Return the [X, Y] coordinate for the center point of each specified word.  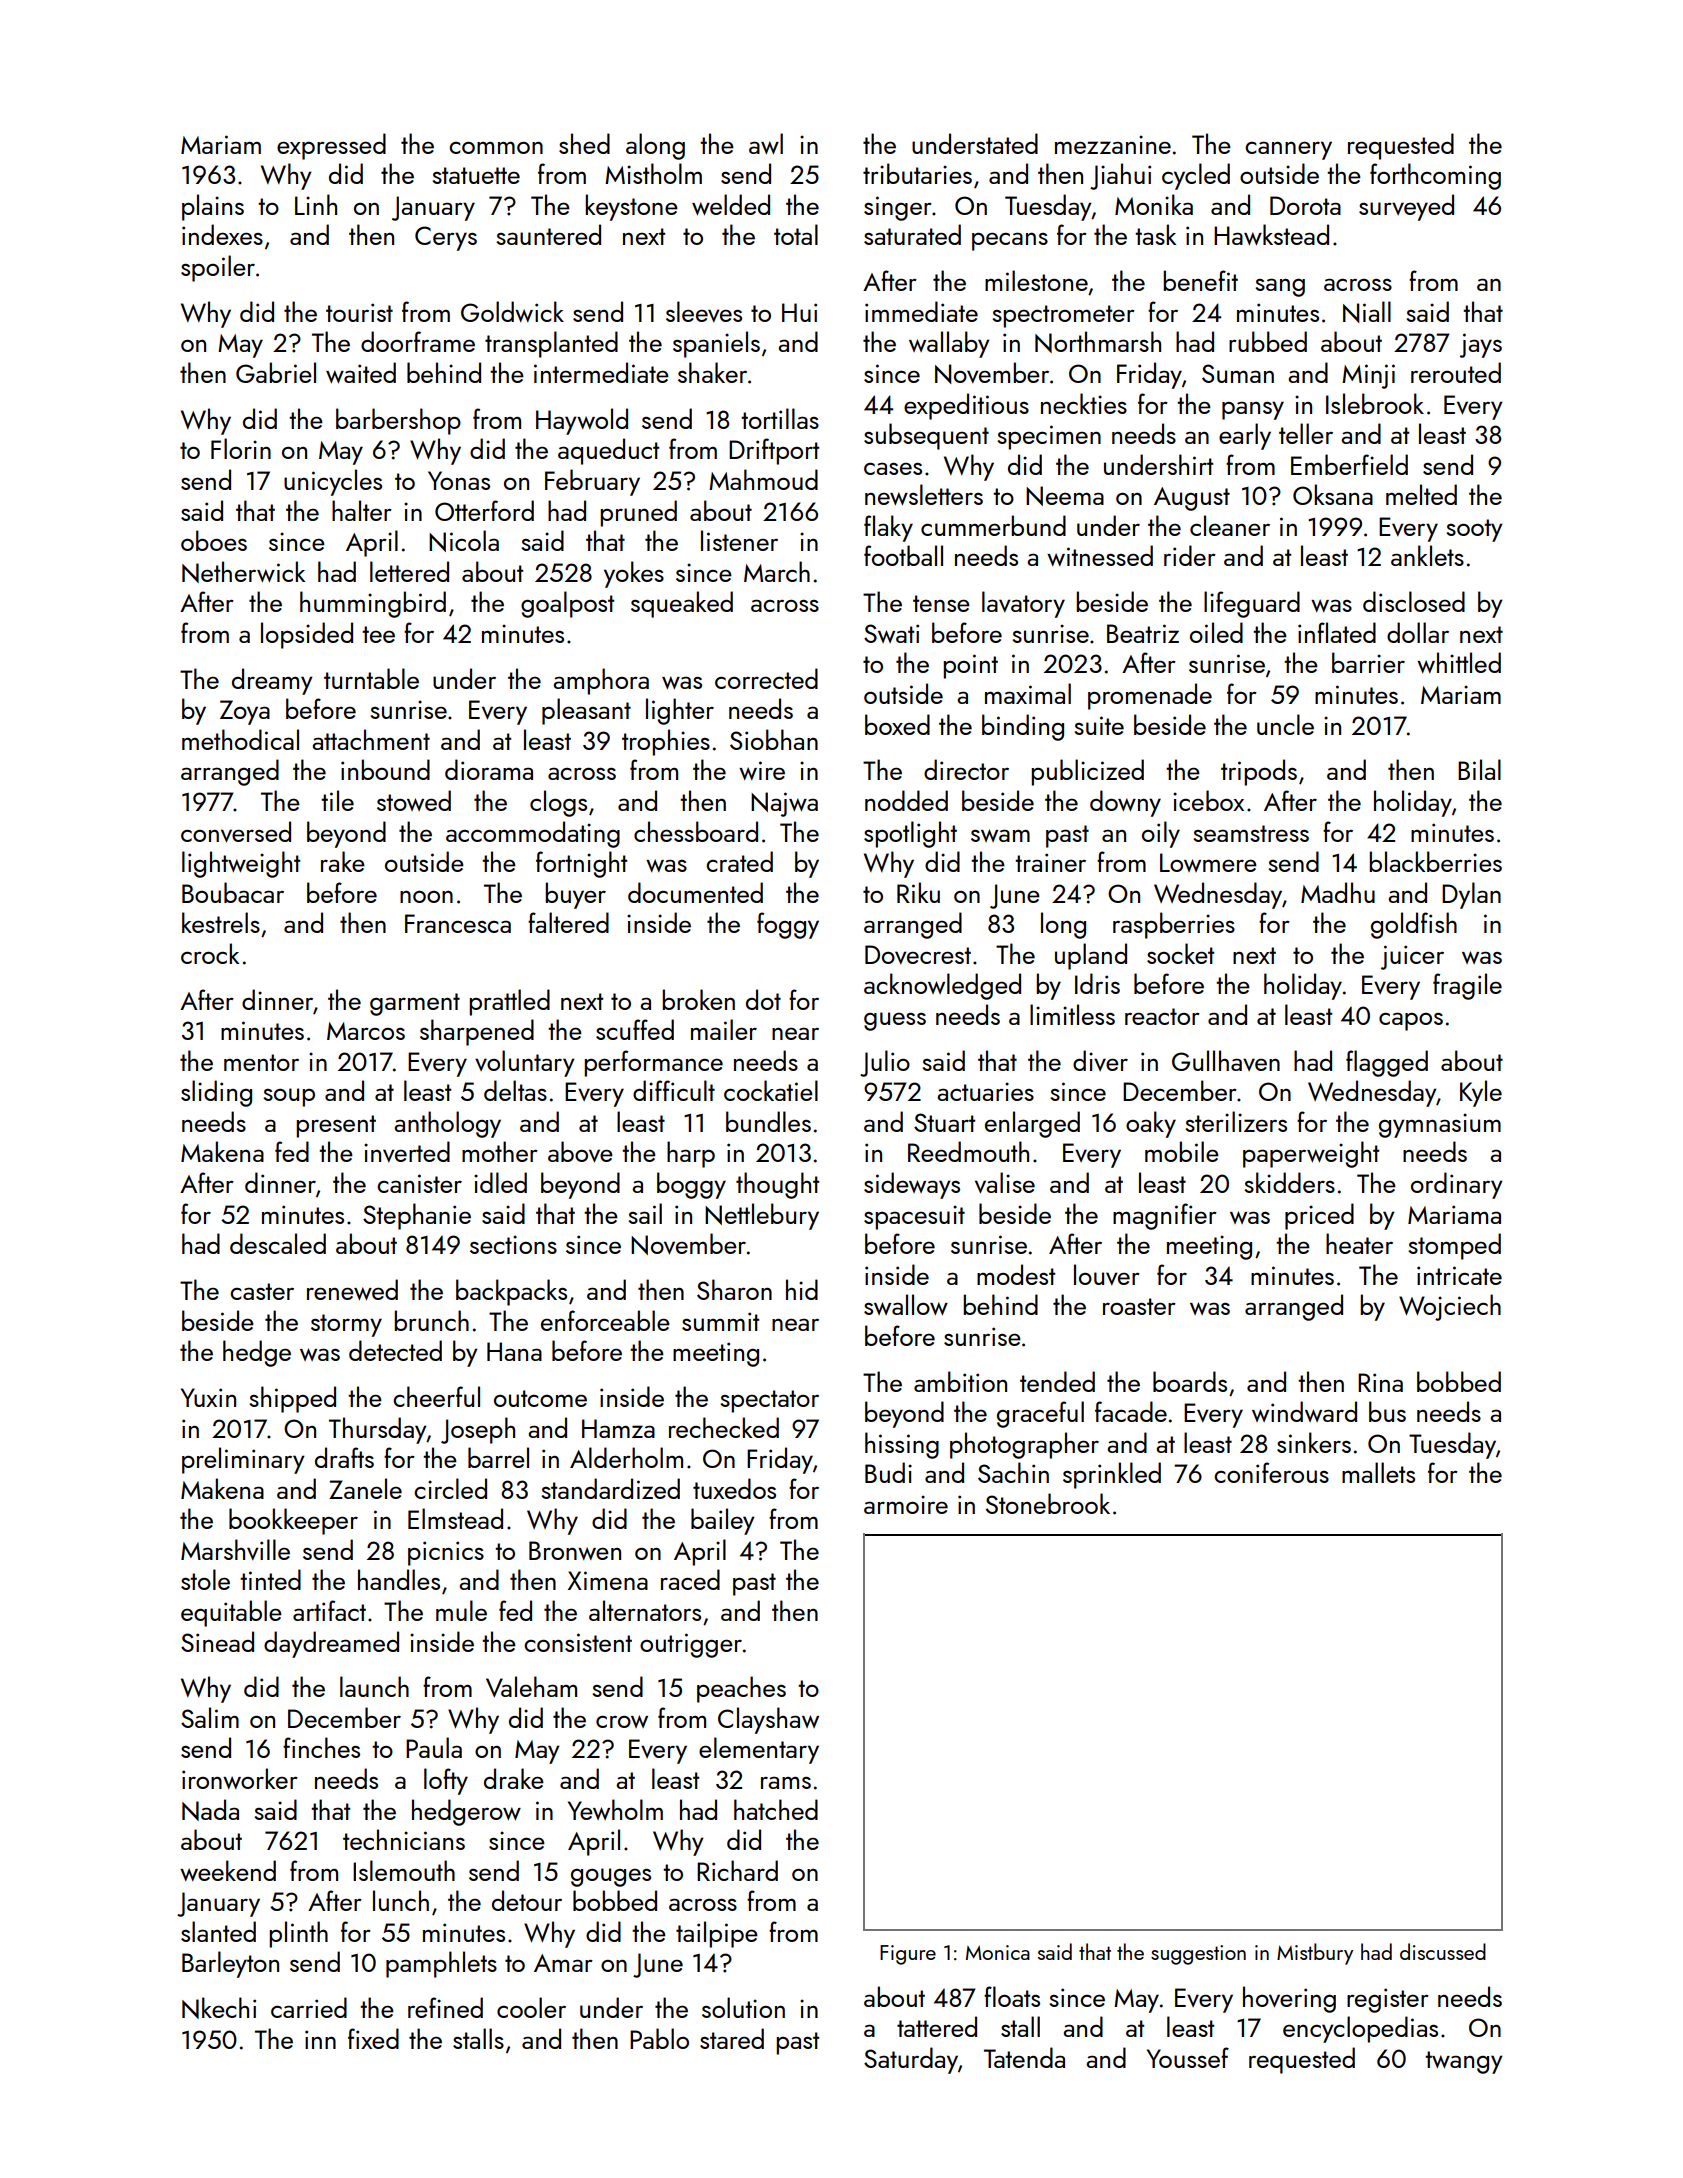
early [1245, 436]
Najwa [784, 804]
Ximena [608, 1580]
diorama [489, 769]
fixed [373, 2038]
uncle [1285, 724]
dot [763, 999]
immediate [921, 311]
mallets [1378, 1472]
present [336, 1126]
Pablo [659, 2038]
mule [461, 1610]
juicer [1412, 957]
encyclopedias [1360, 2029]
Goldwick [512, 311]
